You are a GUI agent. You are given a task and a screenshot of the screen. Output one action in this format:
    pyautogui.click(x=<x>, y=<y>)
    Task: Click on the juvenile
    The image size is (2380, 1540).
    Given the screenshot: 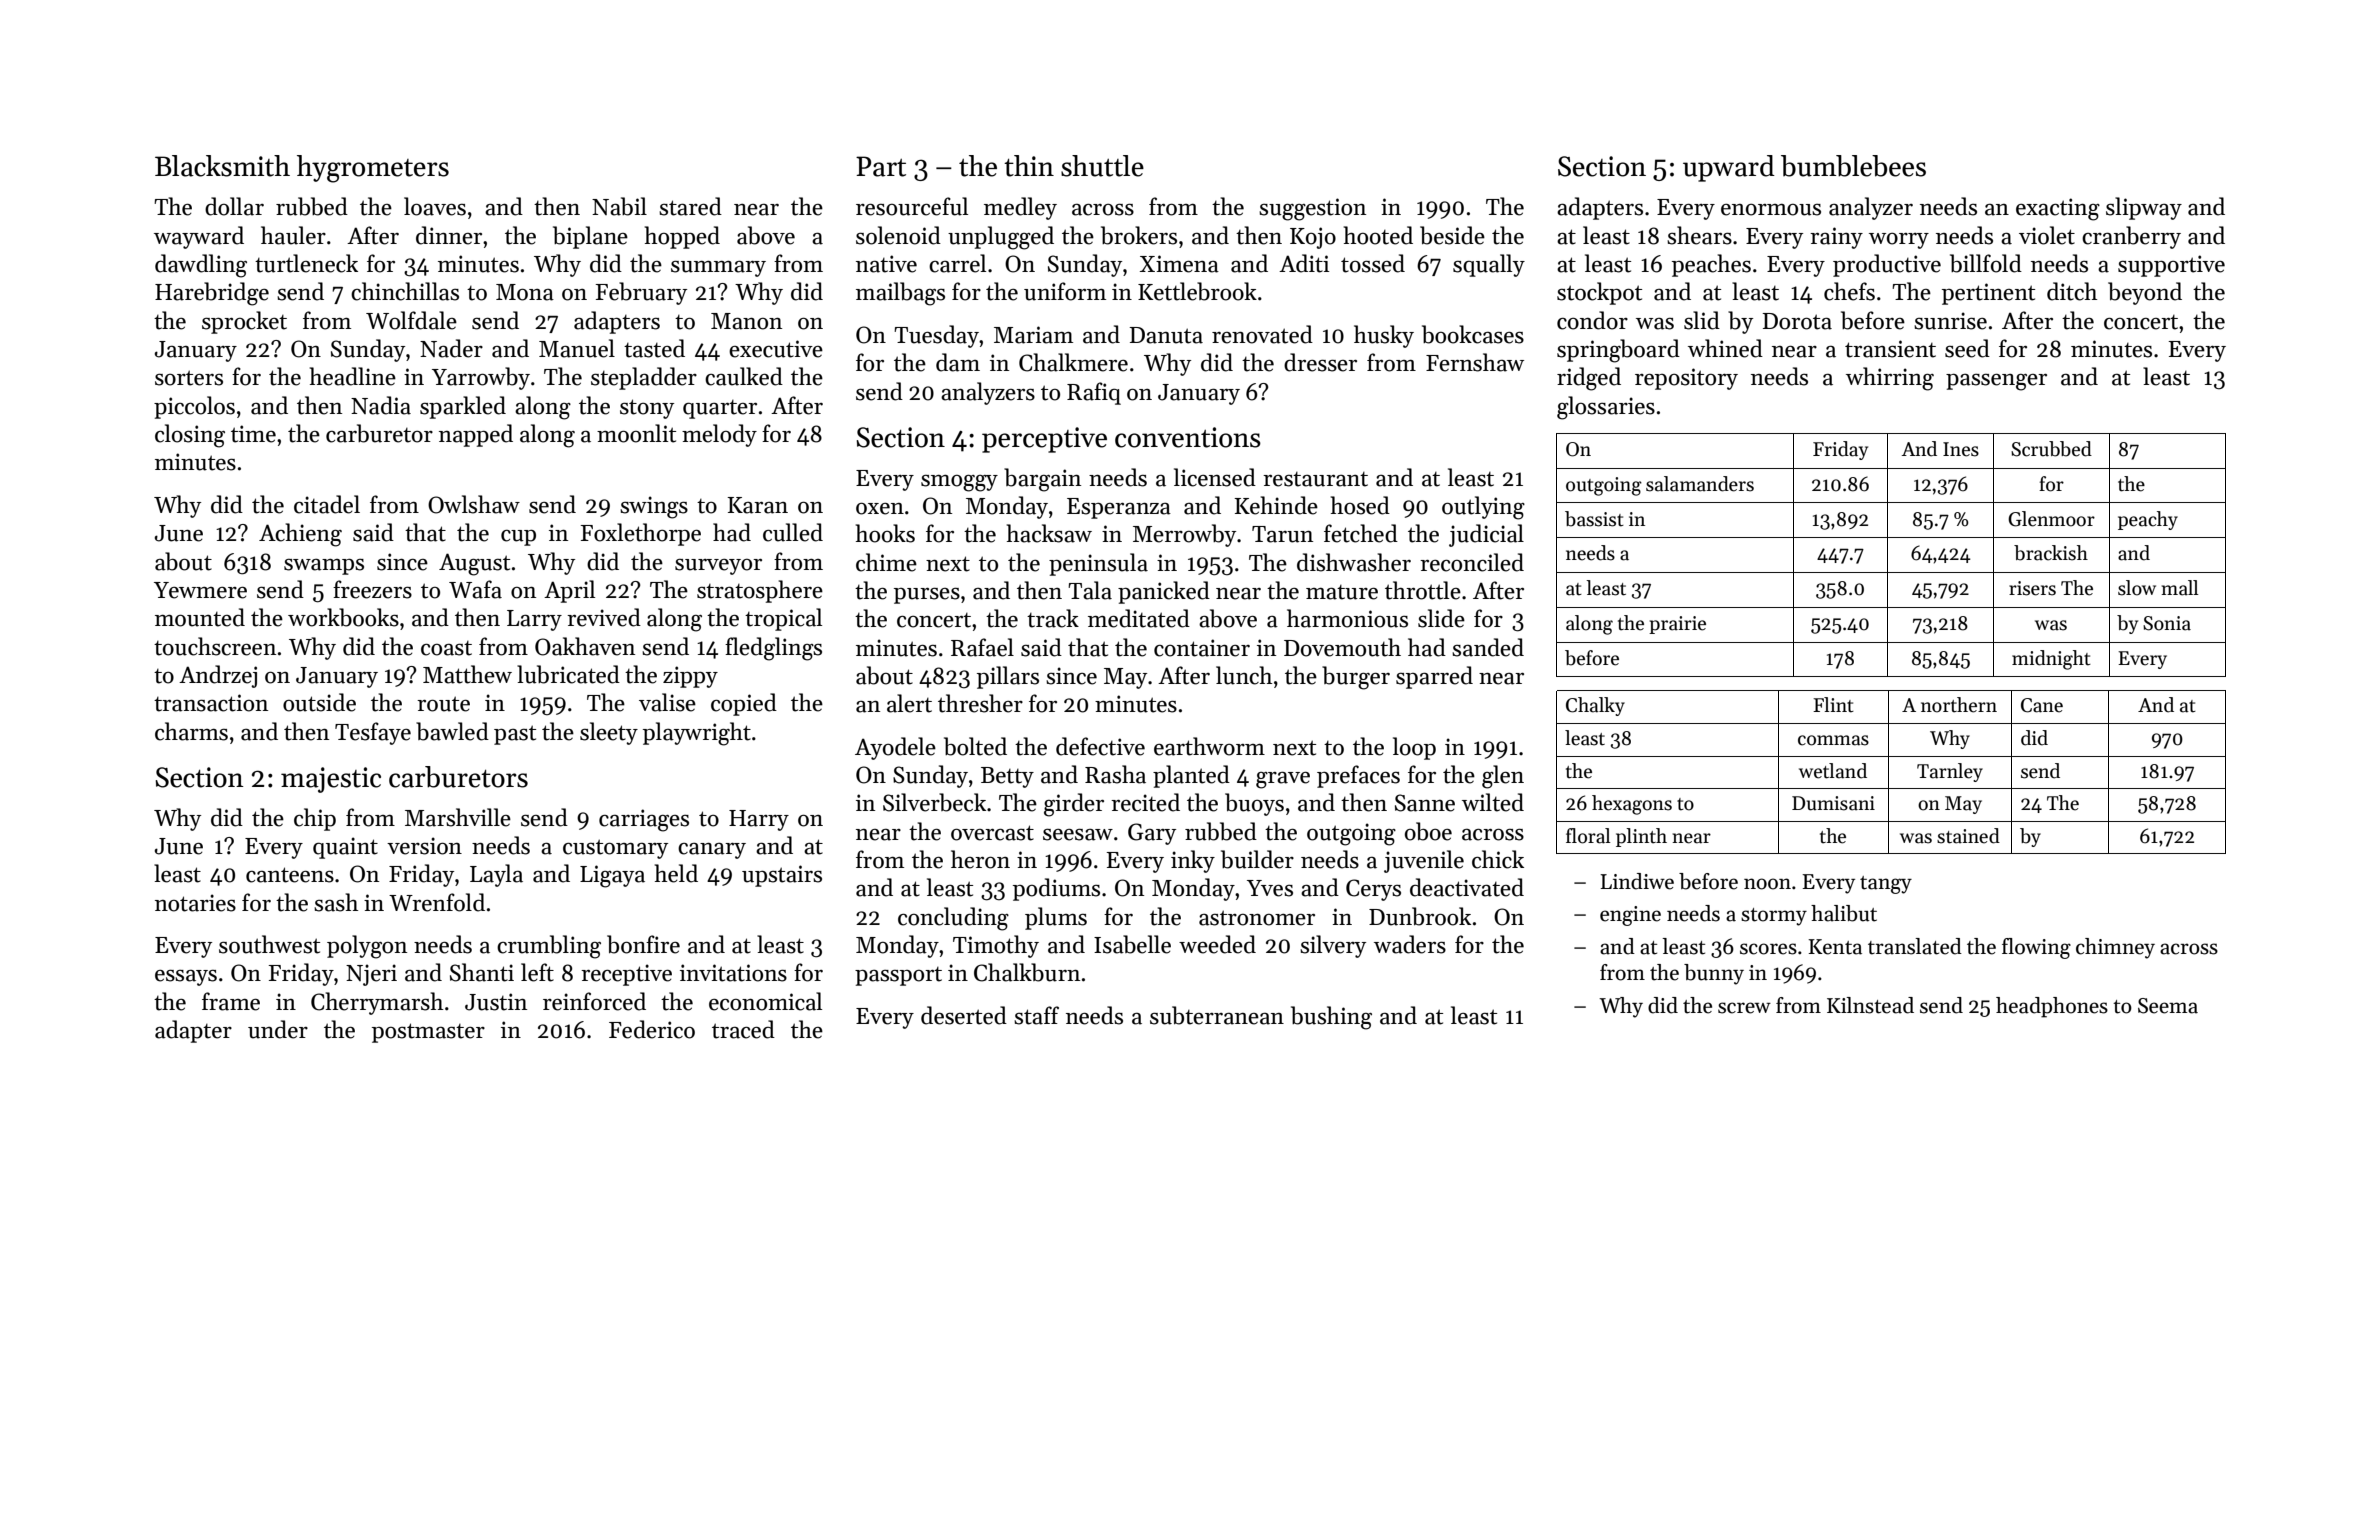 What is the action you would take?
    pyautogui.click(x=1424, y=861)
